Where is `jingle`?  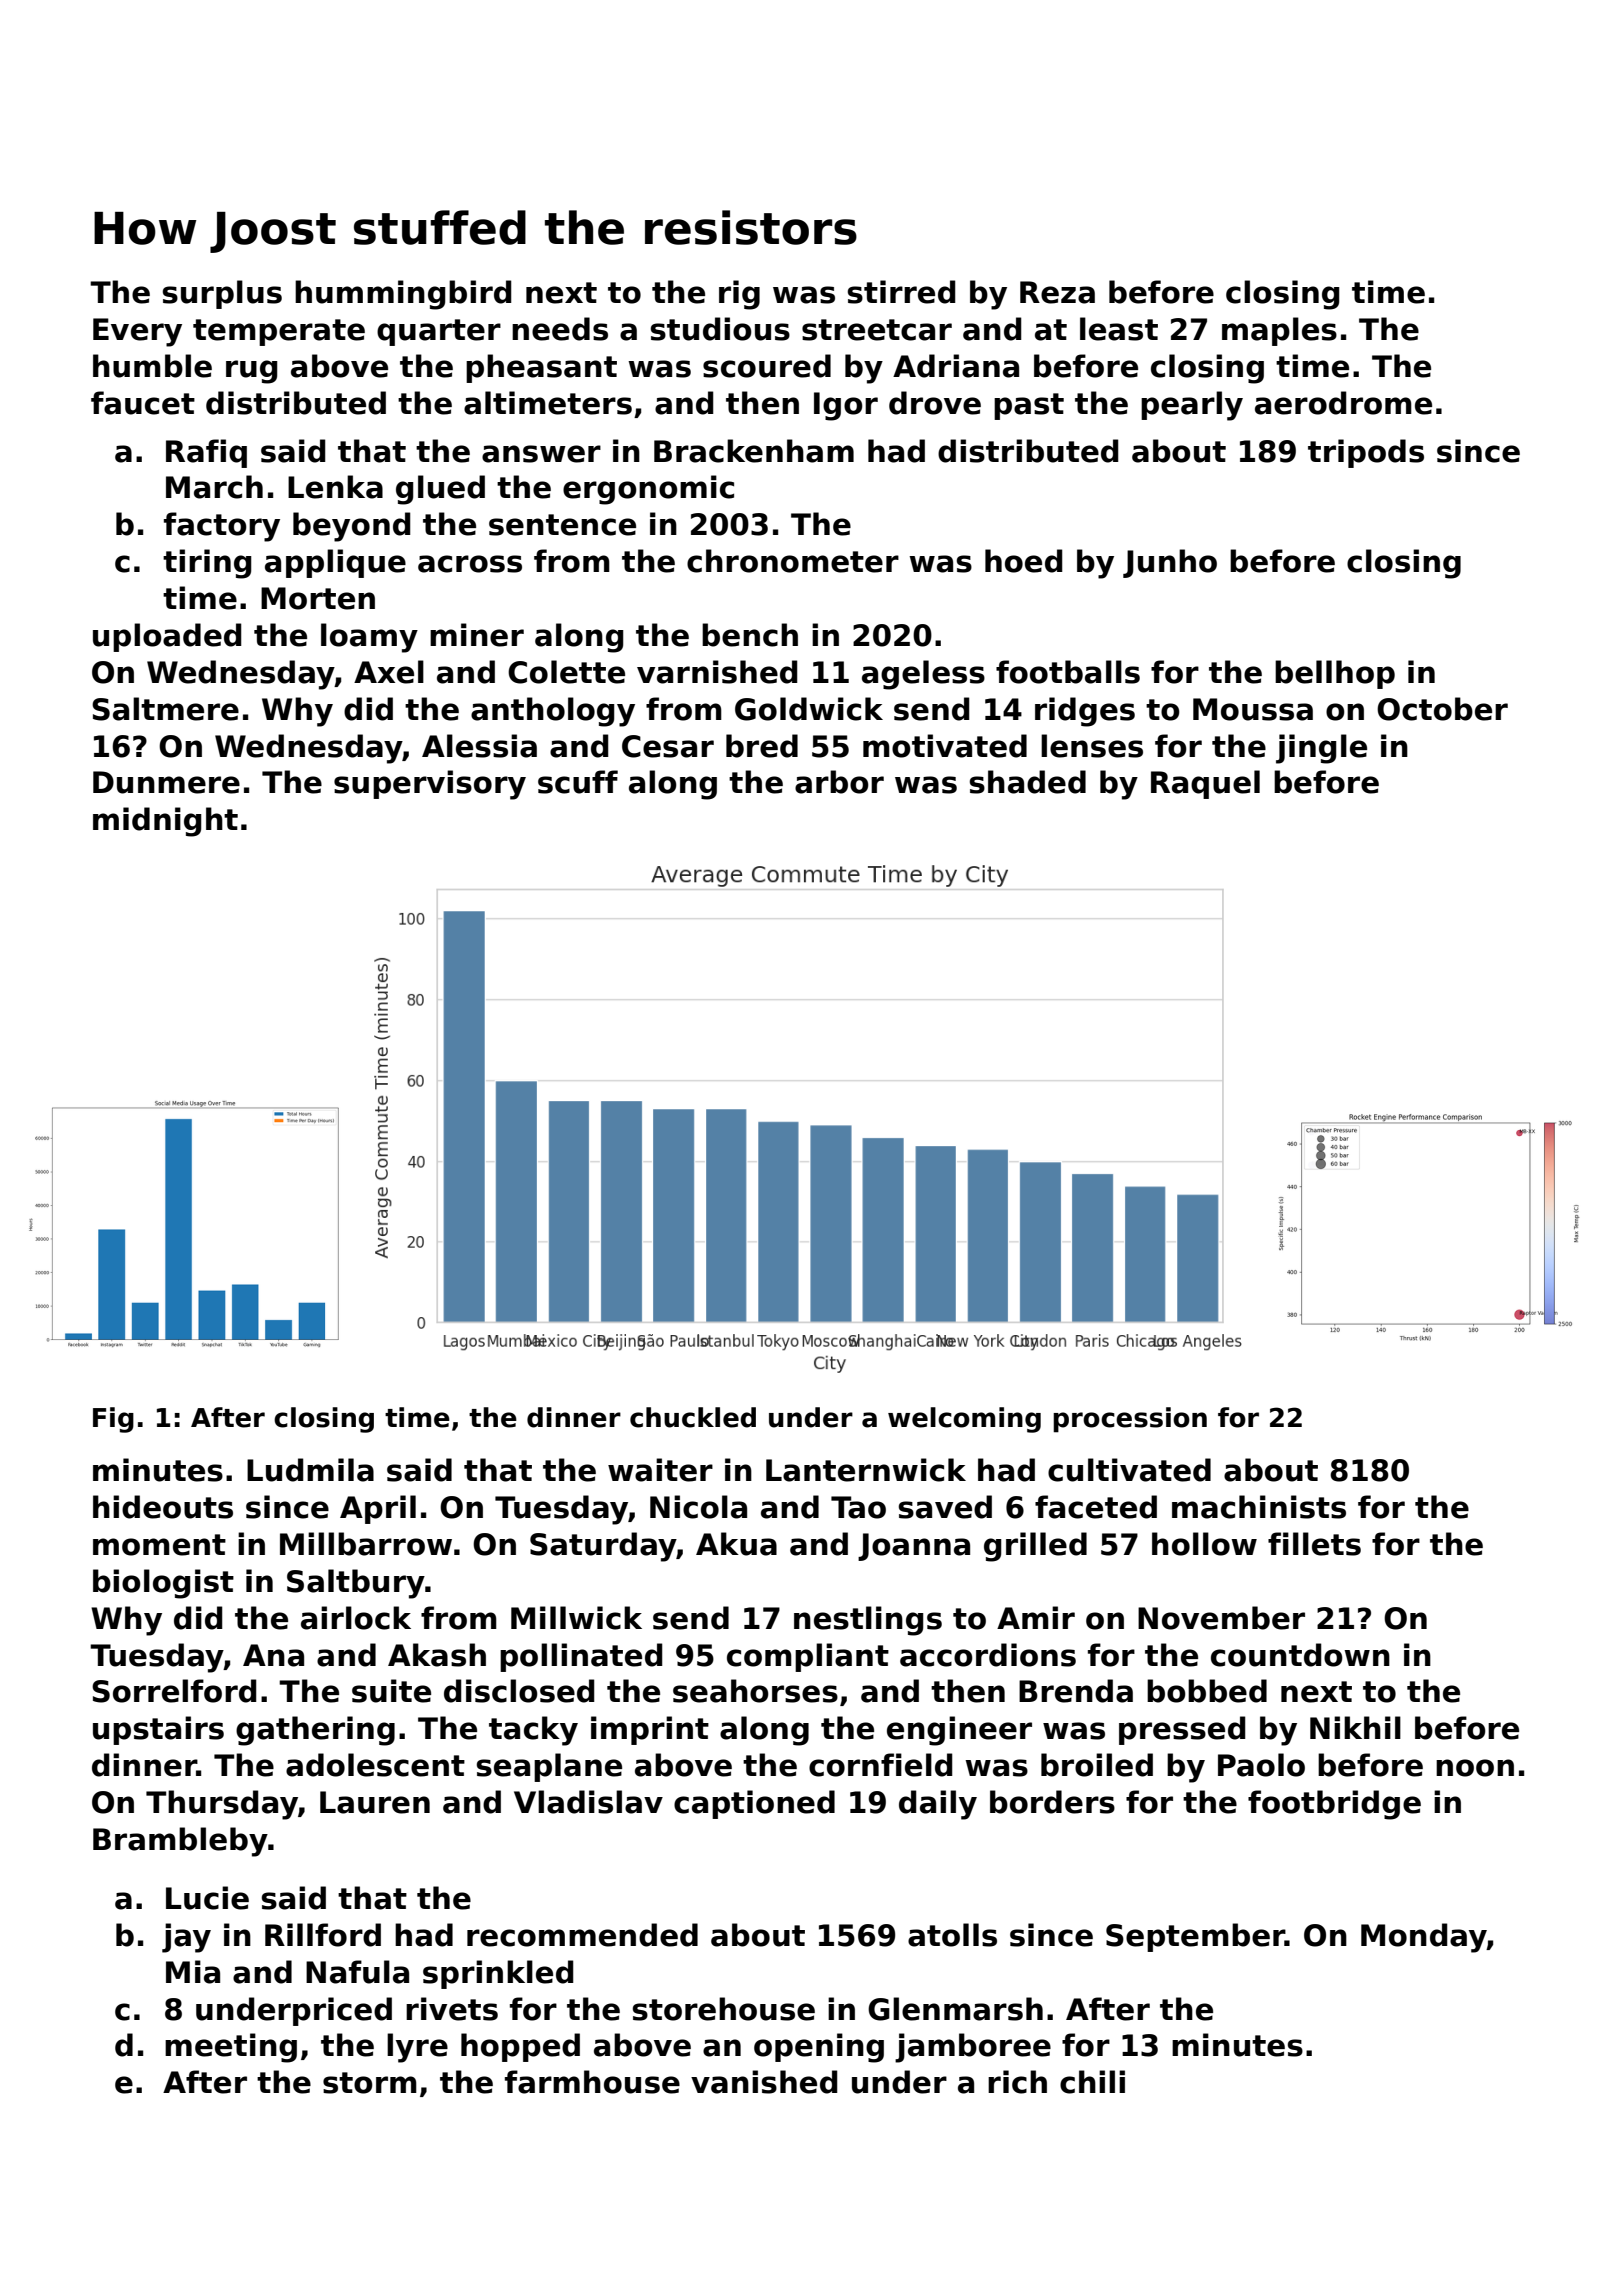
jingle is located at coordinates (1321, 749).
